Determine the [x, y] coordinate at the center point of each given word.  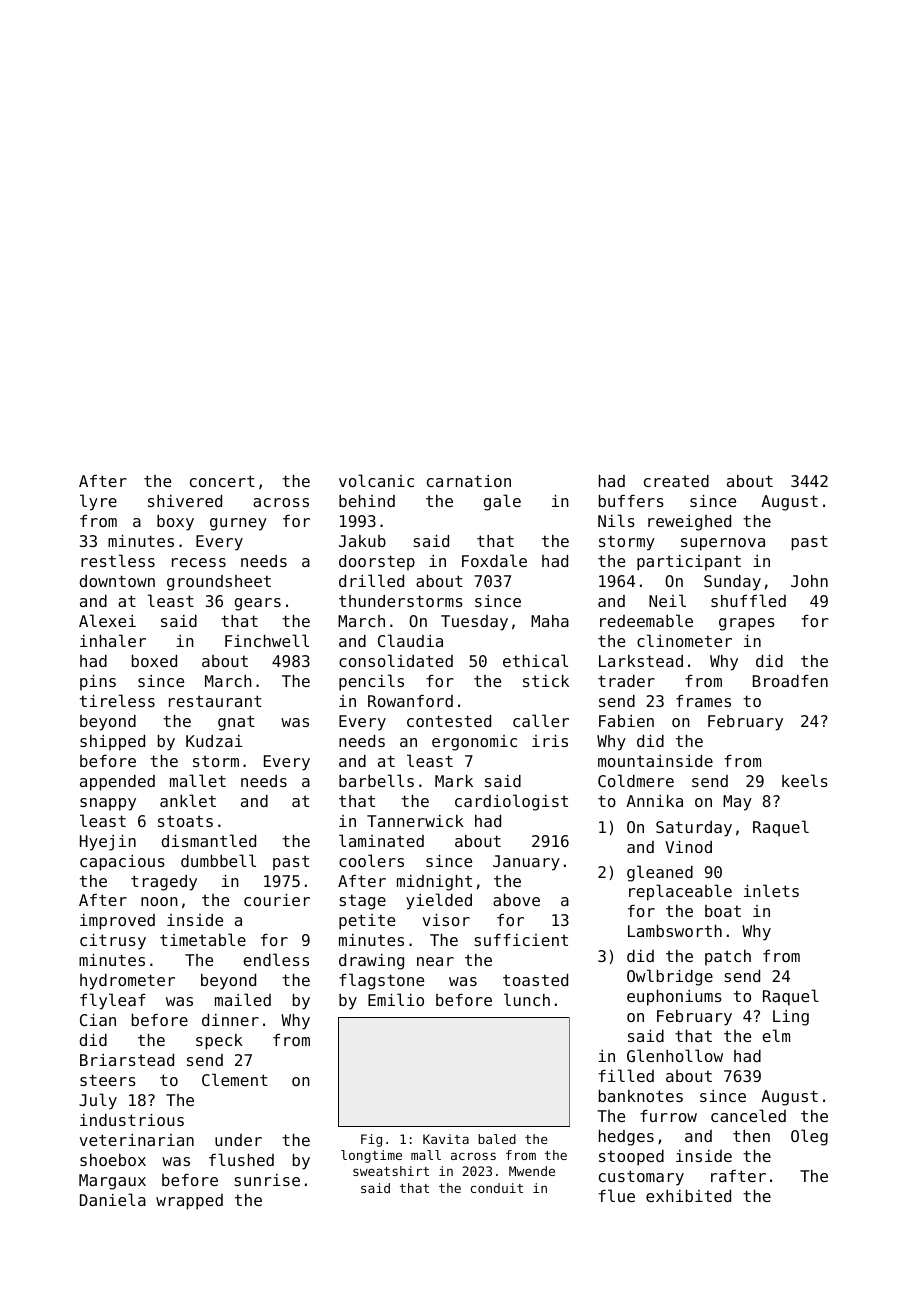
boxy [175, 523]
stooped [631, 1158]
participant [689, 563]
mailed [243, 999]
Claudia [410, 640]
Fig [371, 1140]
